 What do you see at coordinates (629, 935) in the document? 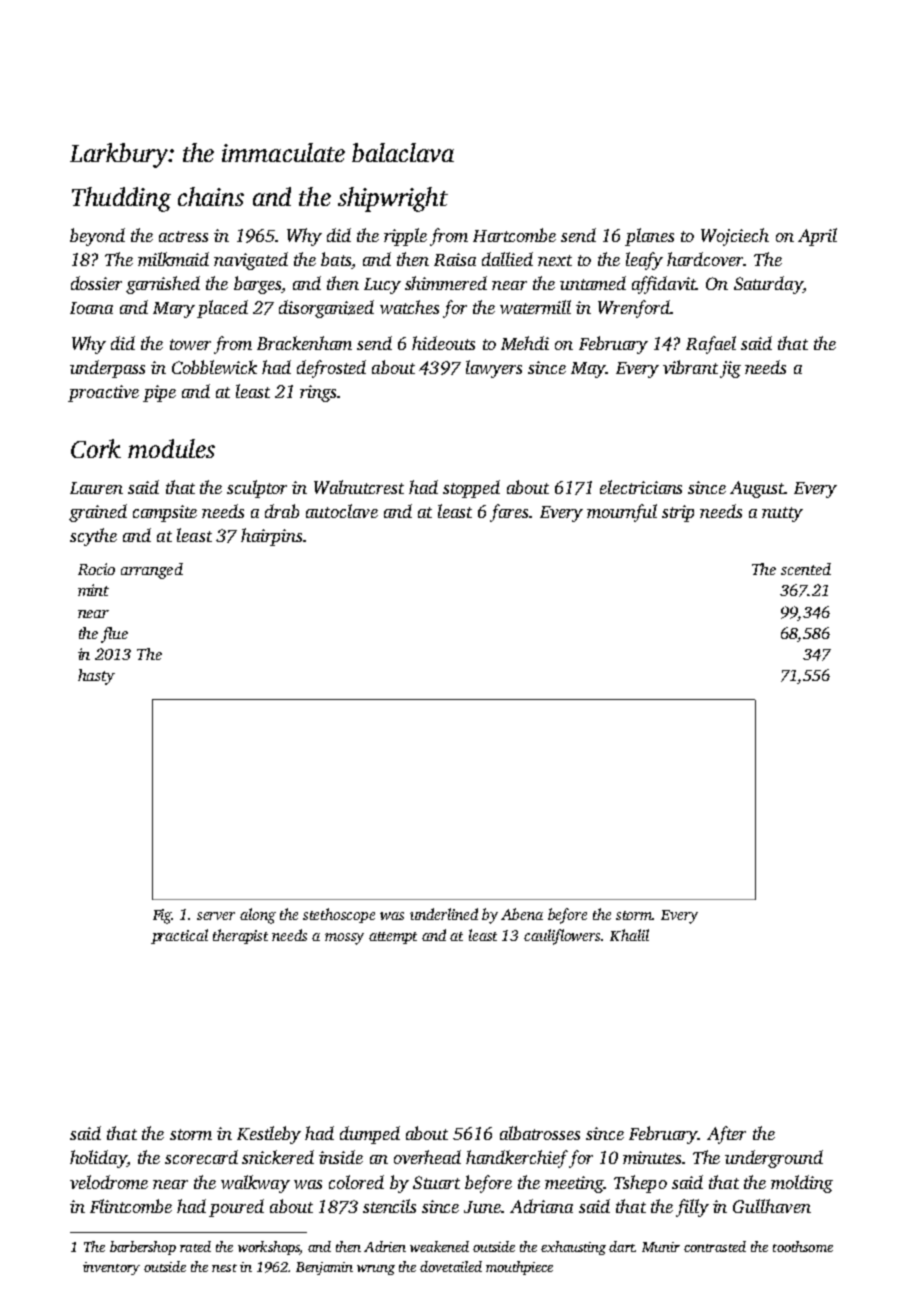
I see `Khalil` at bounding box center [629, 935].
